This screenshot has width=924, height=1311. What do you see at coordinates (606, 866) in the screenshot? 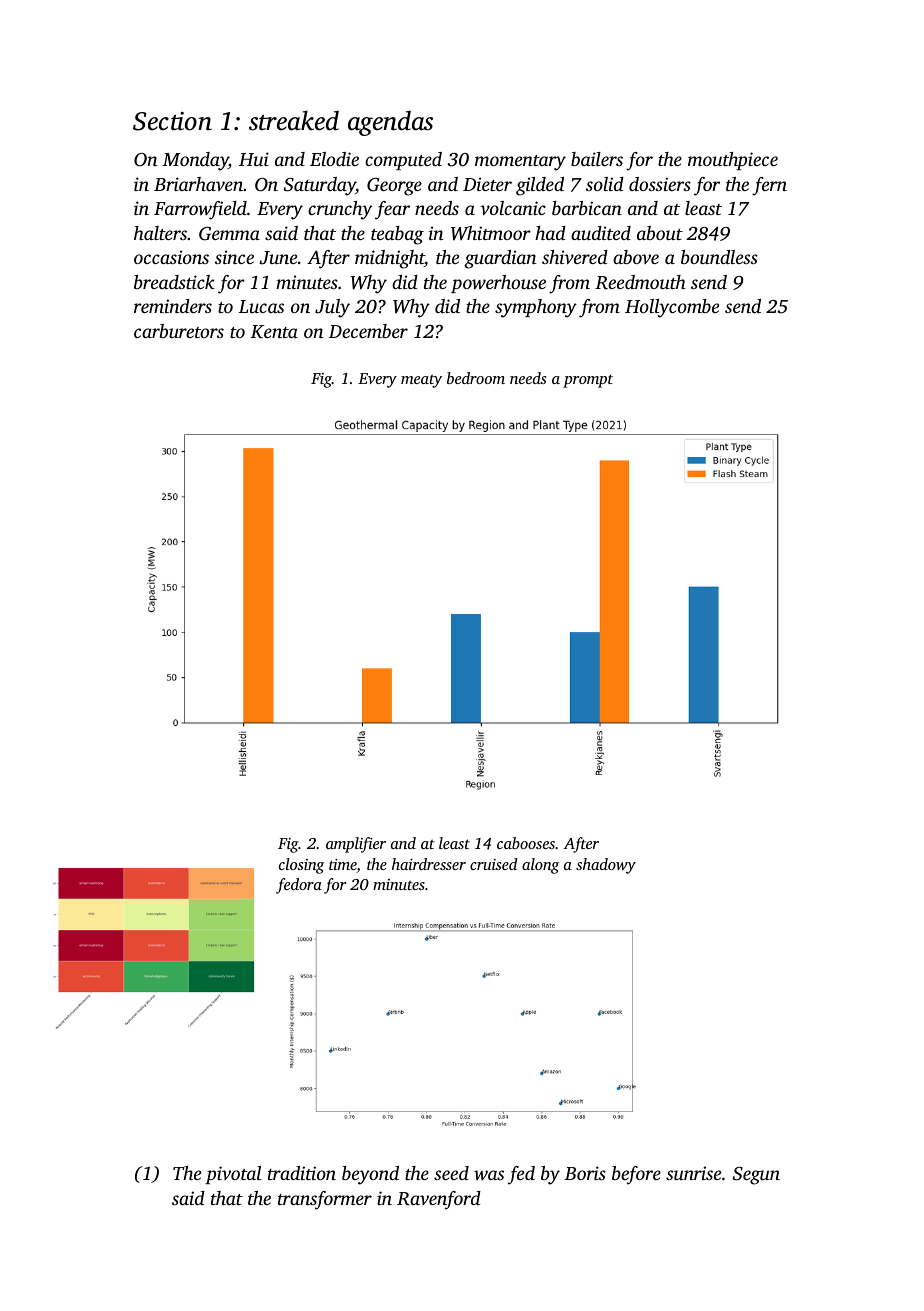
I see `shadowy` at bounding box center [606, 866].
